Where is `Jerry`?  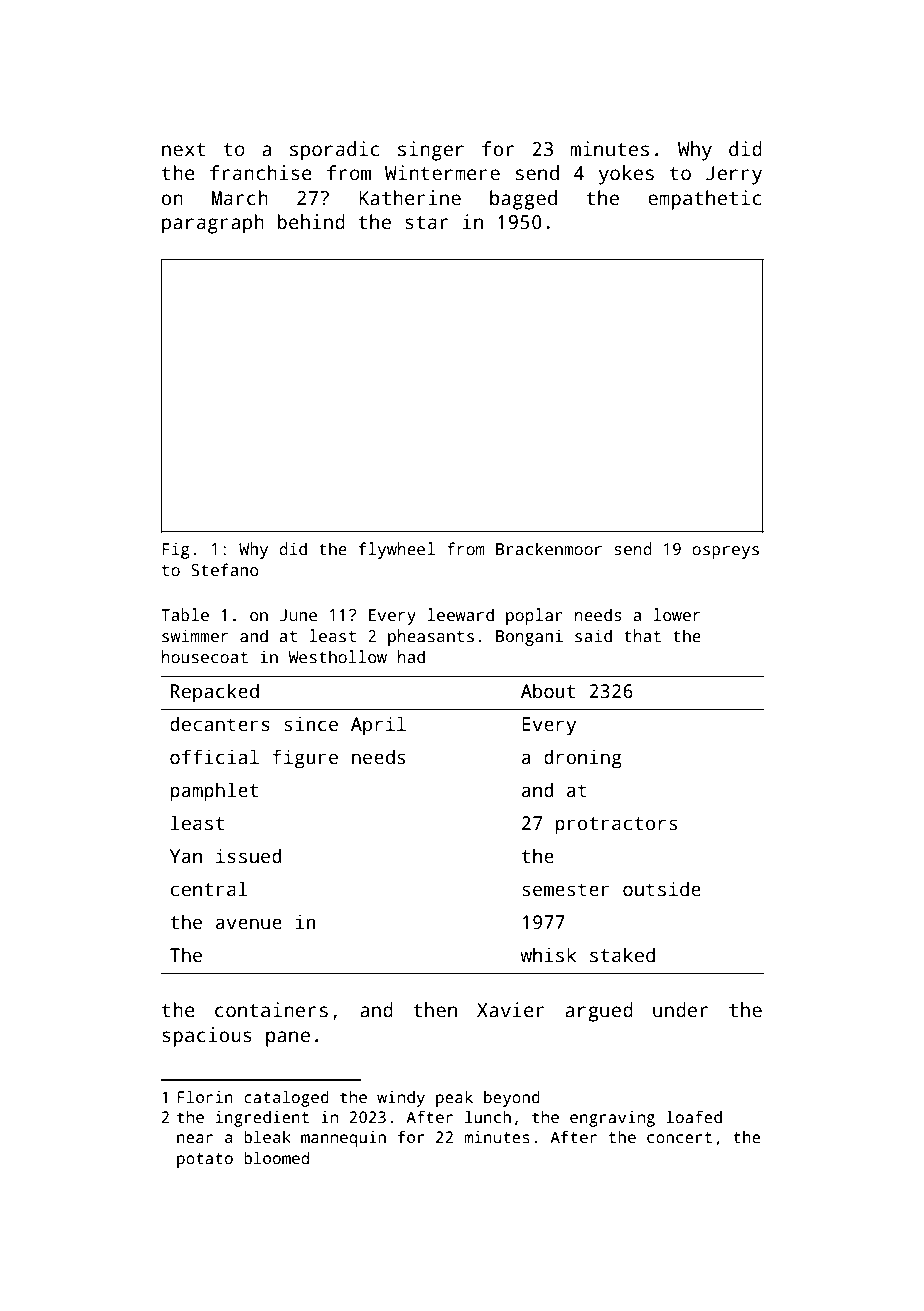
Jerry is located at coordinates (734, 175).
